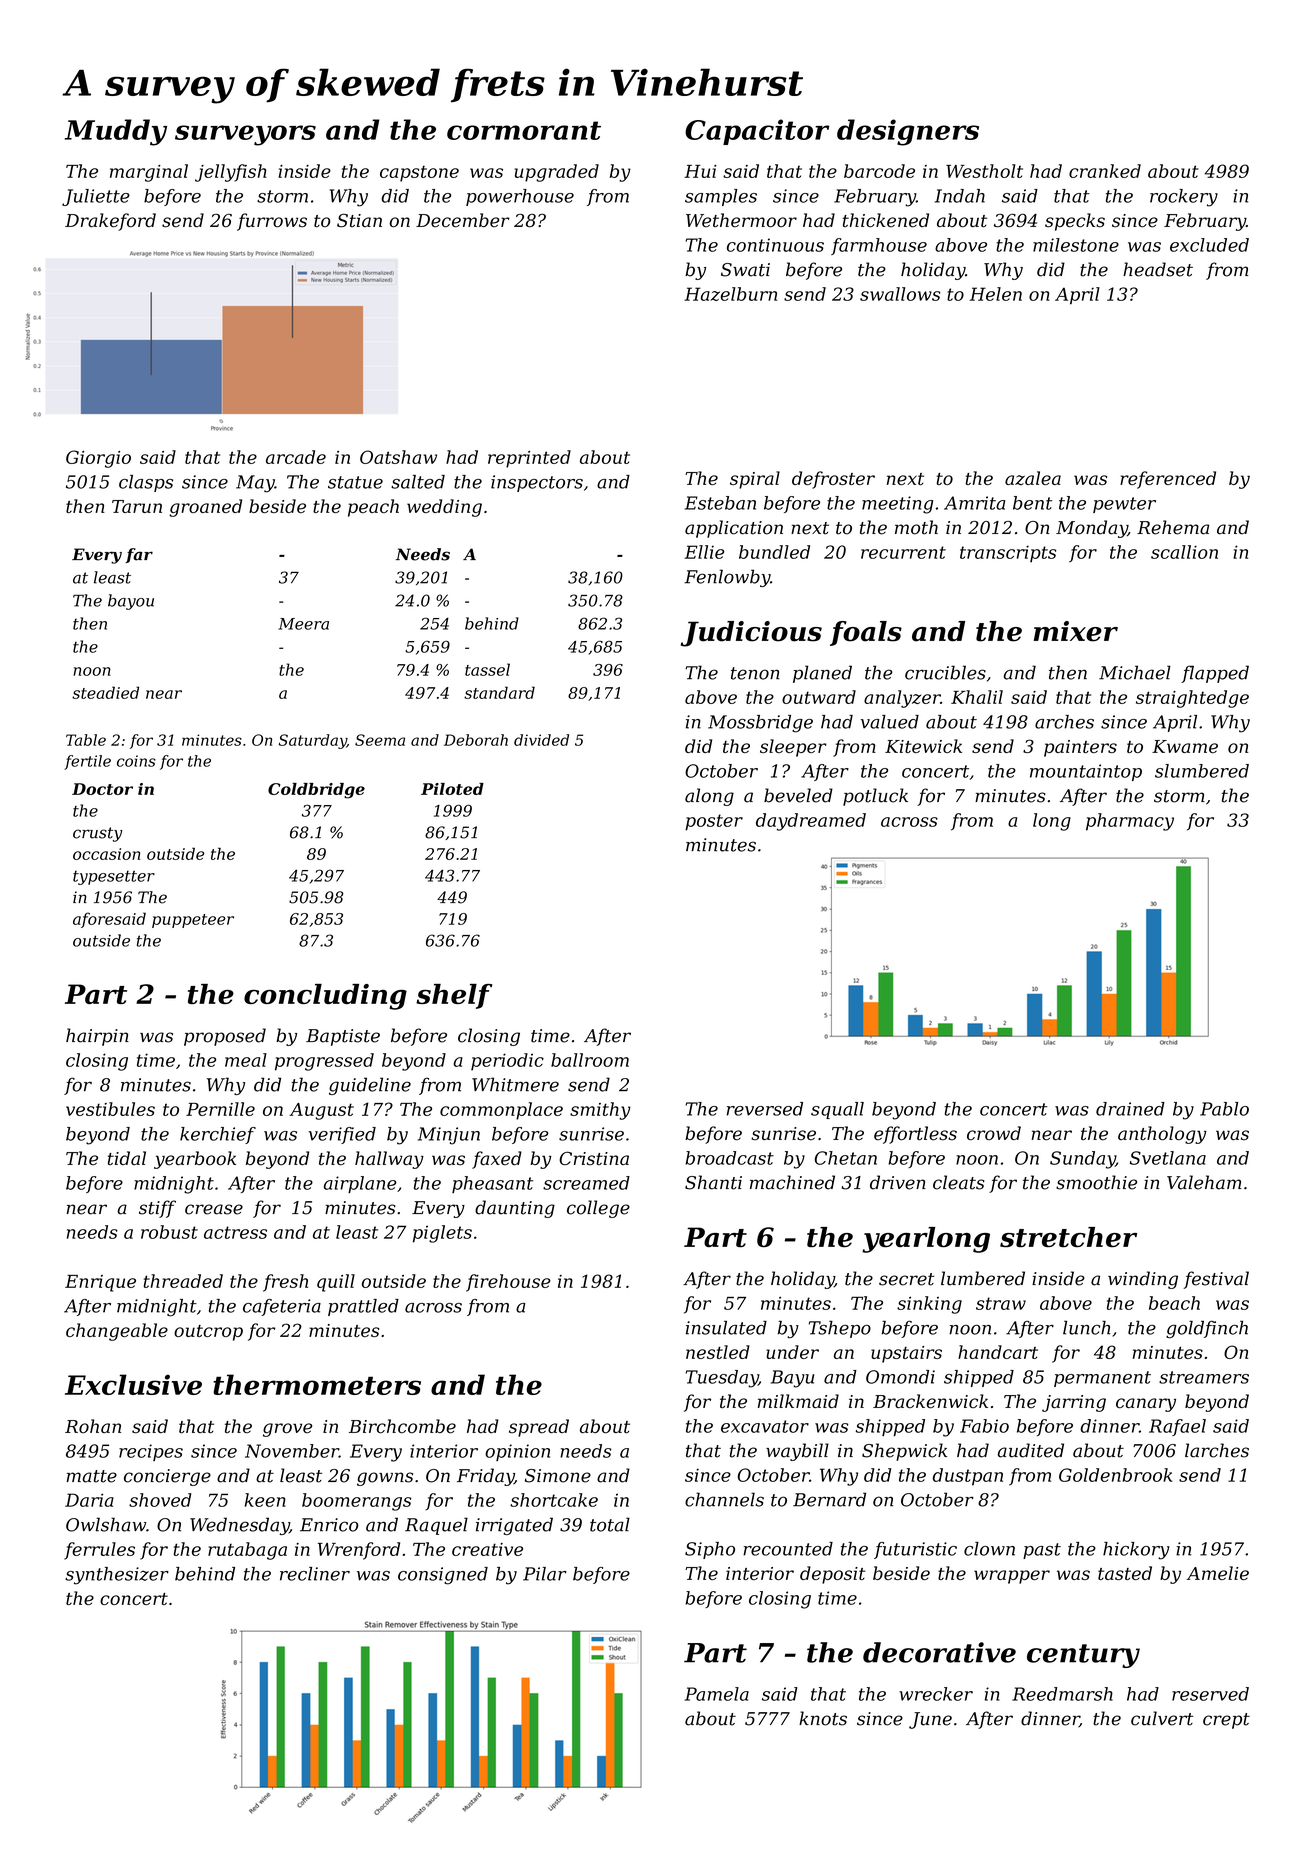 This document has height=1860, width=1315. What do you see at coordinates (515, 1209) in the document?
I see `daunting` at bounding box center [515, 1209].
